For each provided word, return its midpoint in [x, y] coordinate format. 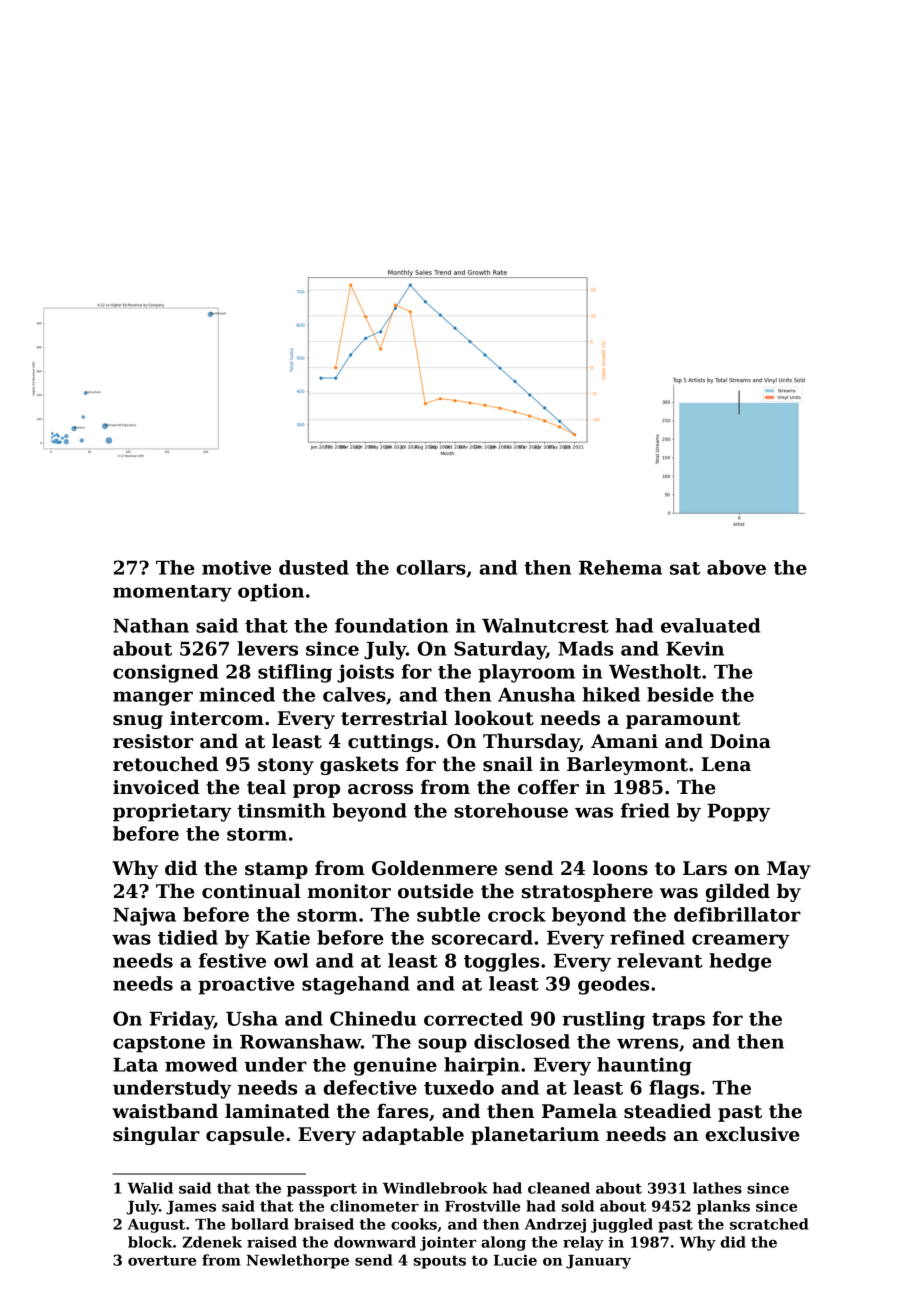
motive [236, 567]
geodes [613, 985]
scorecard [482, 937]
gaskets [359, 765]
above [736, 567]
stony [286, 766]
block [150, 1242]
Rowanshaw [300, 1041]
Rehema [620, 567]
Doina [740, 741]
